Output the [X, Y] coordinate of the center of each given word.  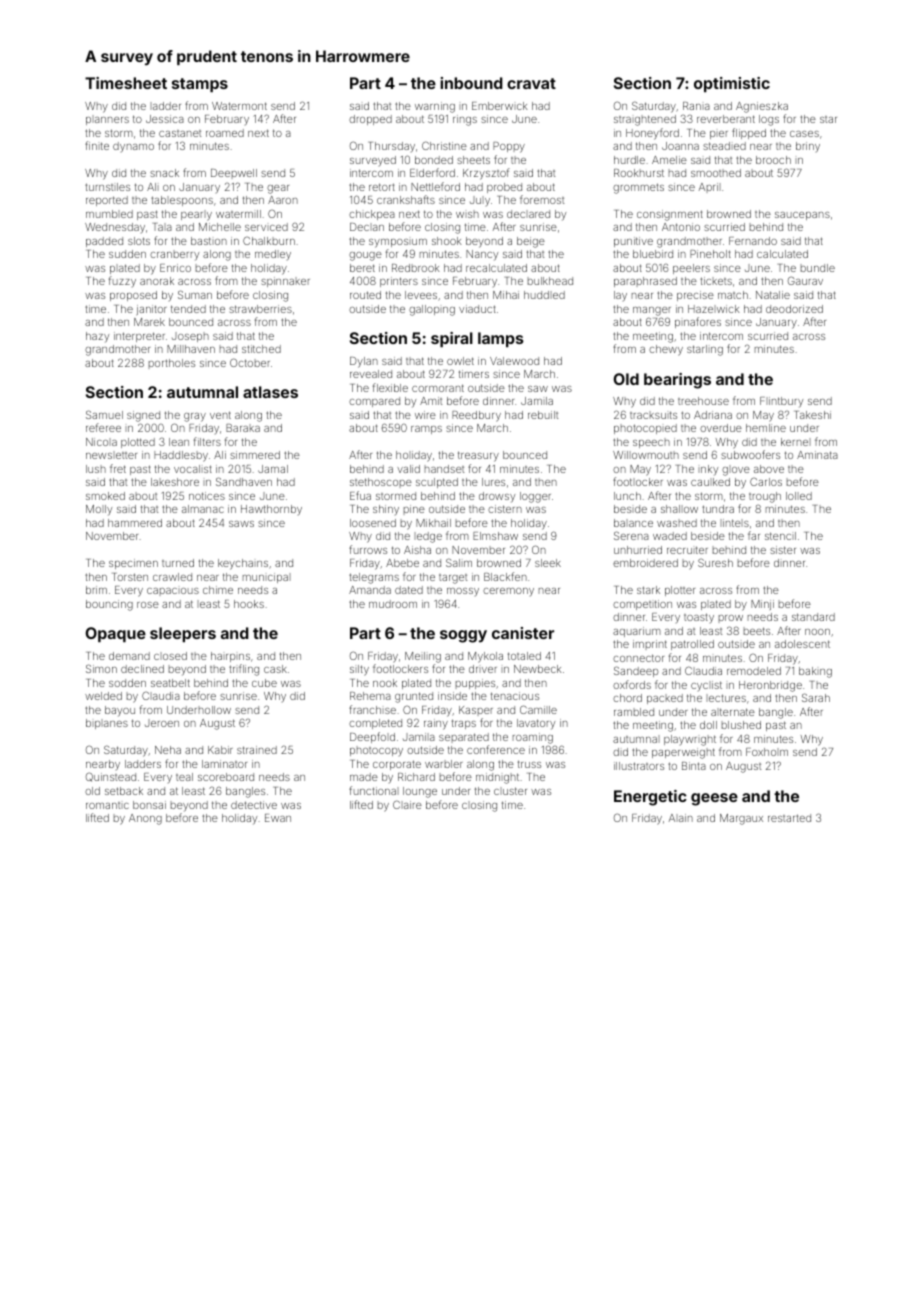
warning [435, 107]
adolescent [802, 644]
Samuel [104, 414]
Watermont [239, 106]
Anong [145, 819]
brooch [773, 160]
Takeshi [812, 415]
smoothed [716, 173]
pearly [196, 215]
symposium [398, 243]
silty [359, 670]
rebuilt [543, 415]
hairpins [230, 657]
